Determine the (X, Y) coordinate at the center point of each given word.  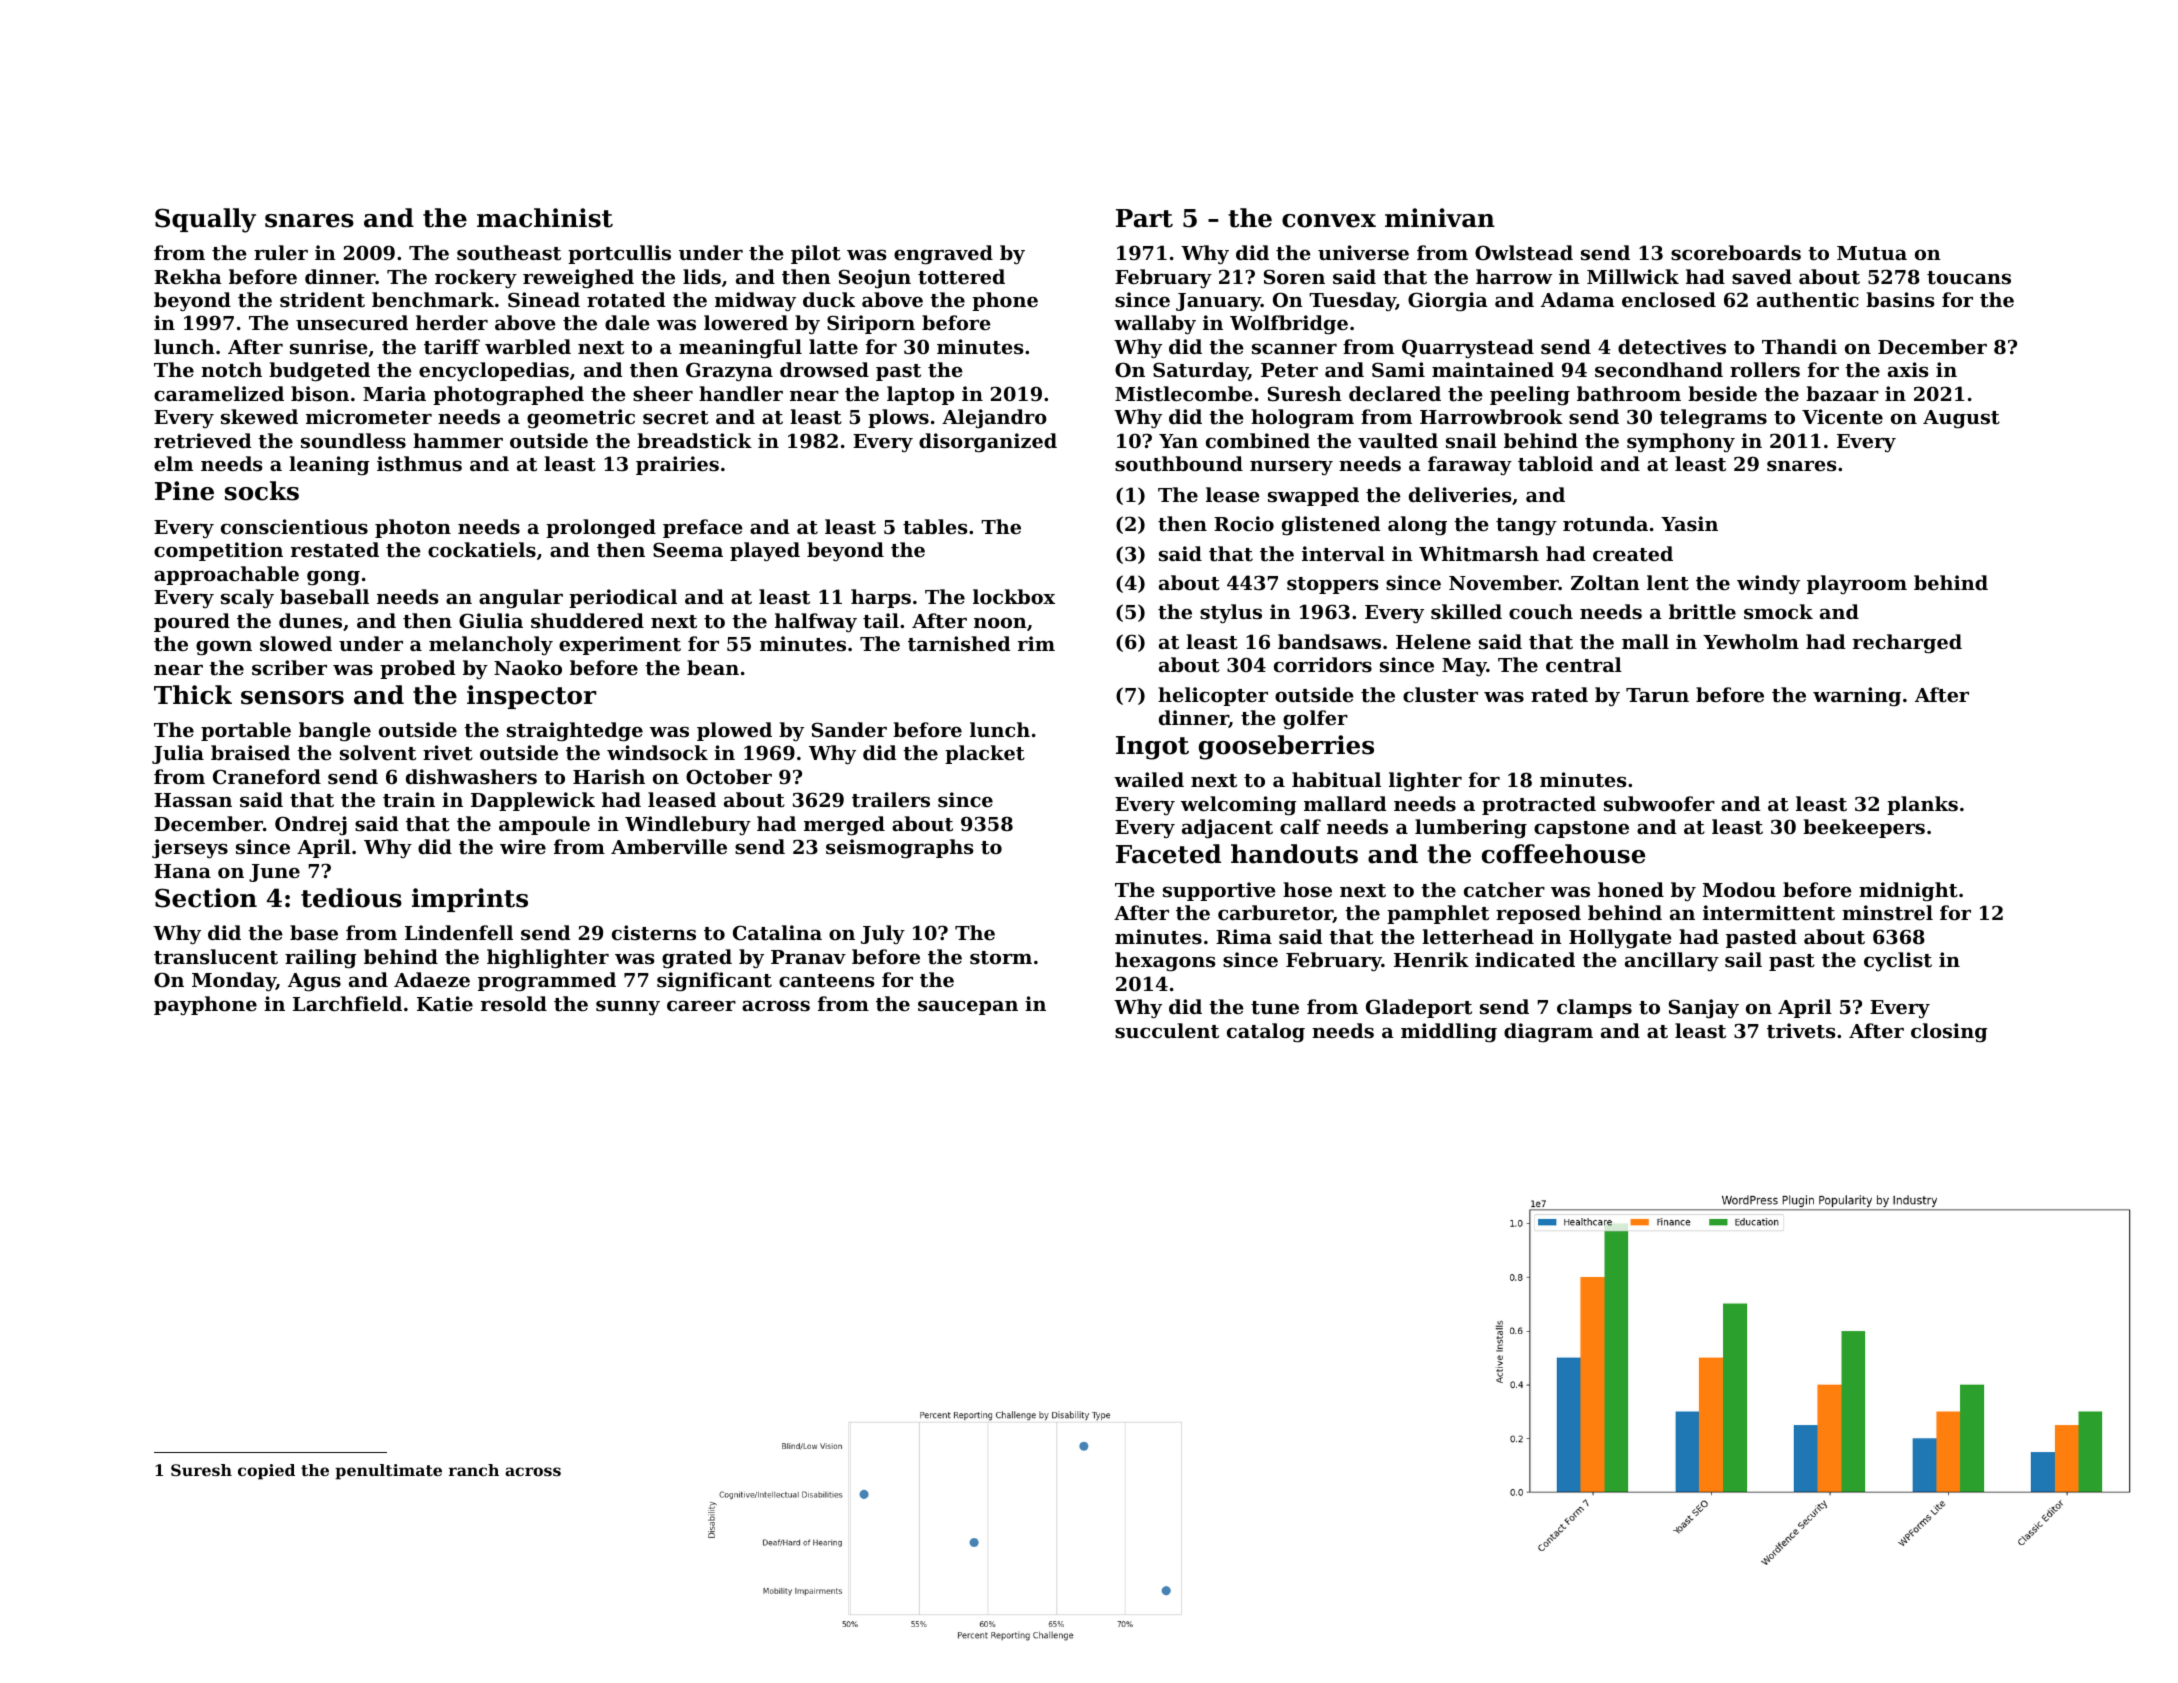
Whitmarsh (1479, 554)
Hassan (193, 800)
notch (231, 370)
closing (1949, 1033)
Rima (1244, 936)
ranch (474, 1470)
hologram (1302, 419)
